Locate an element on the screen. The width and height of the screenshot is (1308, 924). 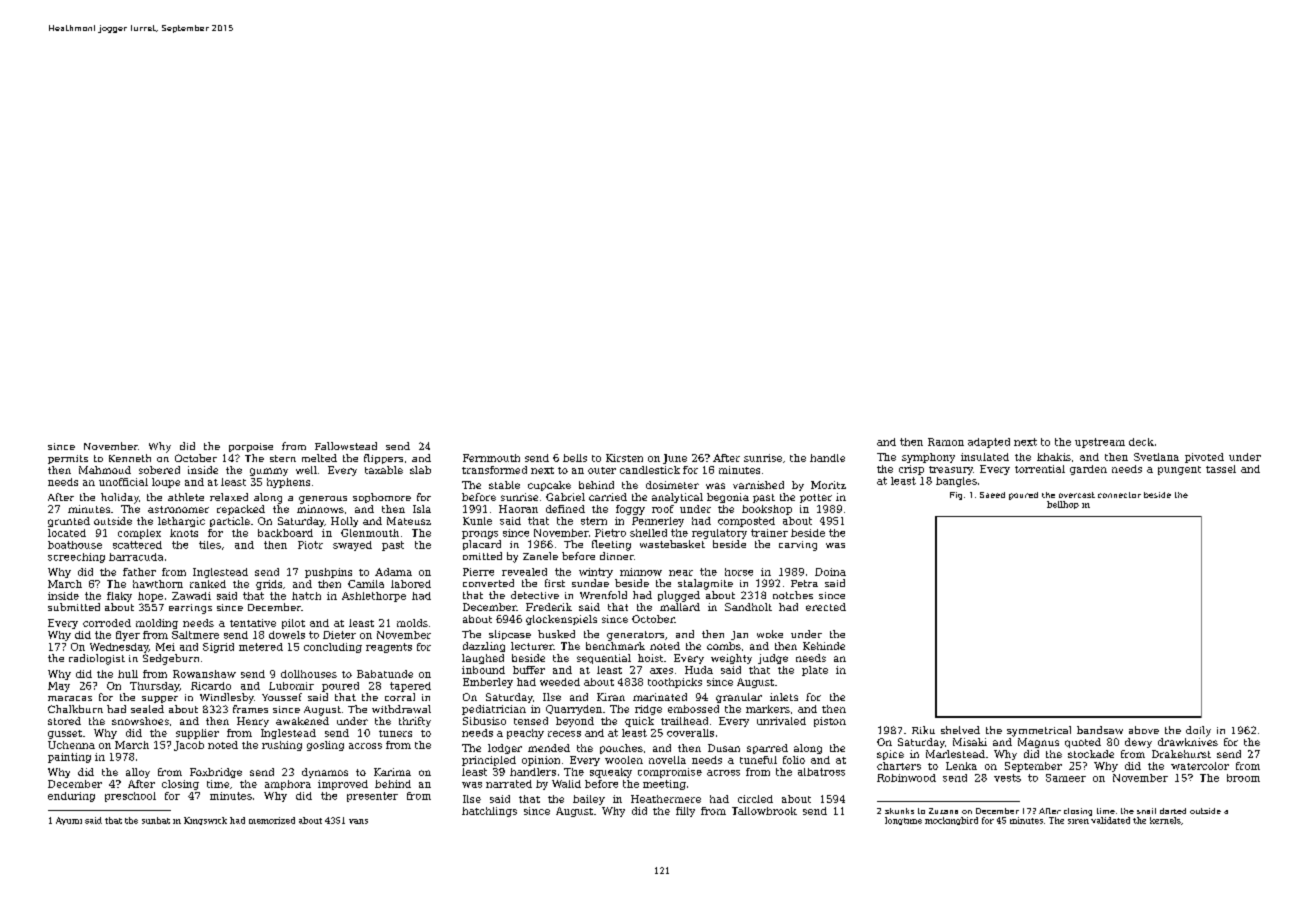
glockenspiels is located at coordinates (561, 620).
